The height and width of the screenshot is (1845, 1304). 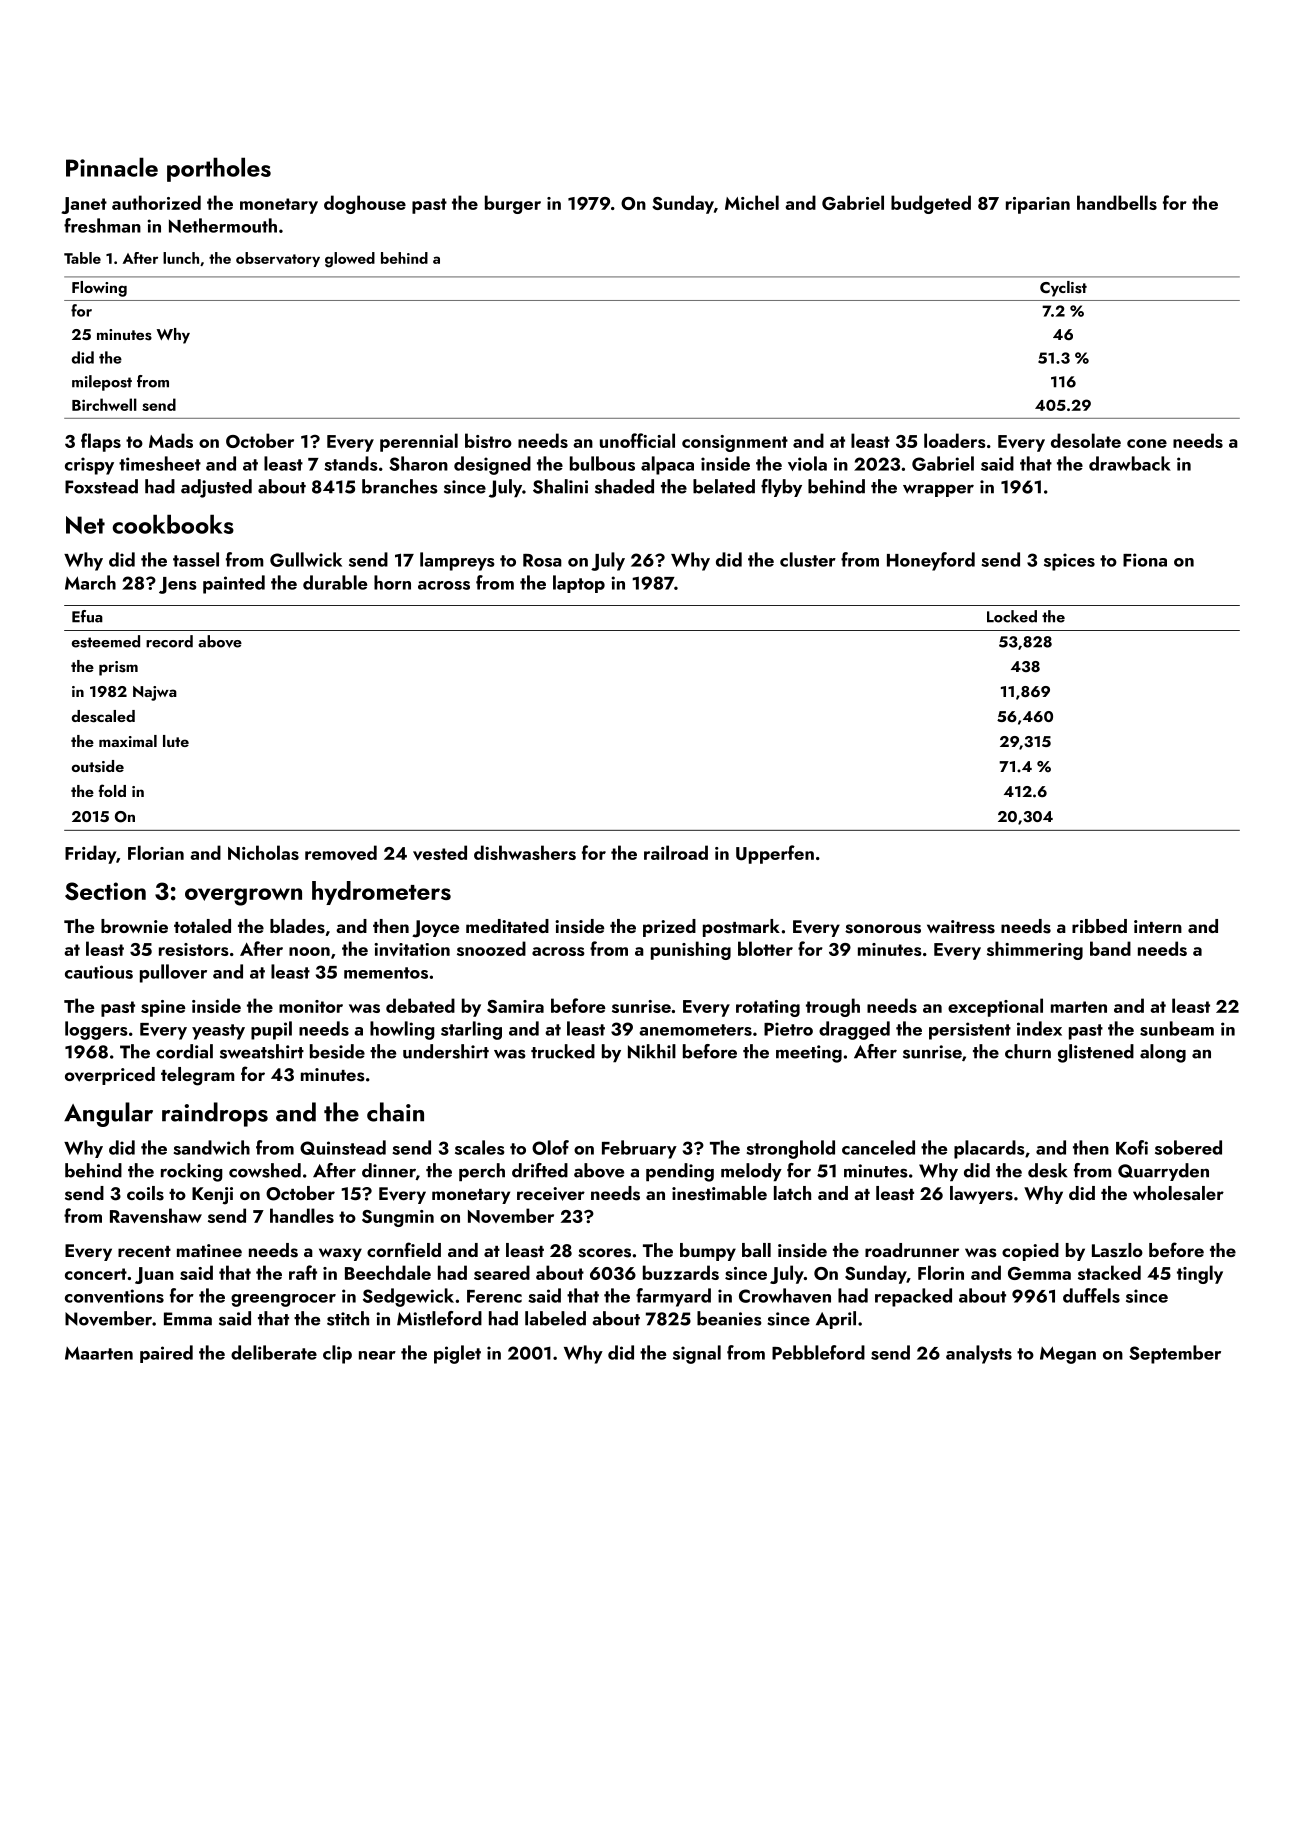 What do you see at coordinates (676, 852) in the screenshot?
I see `railroad` at bounding box center [676, 852].
